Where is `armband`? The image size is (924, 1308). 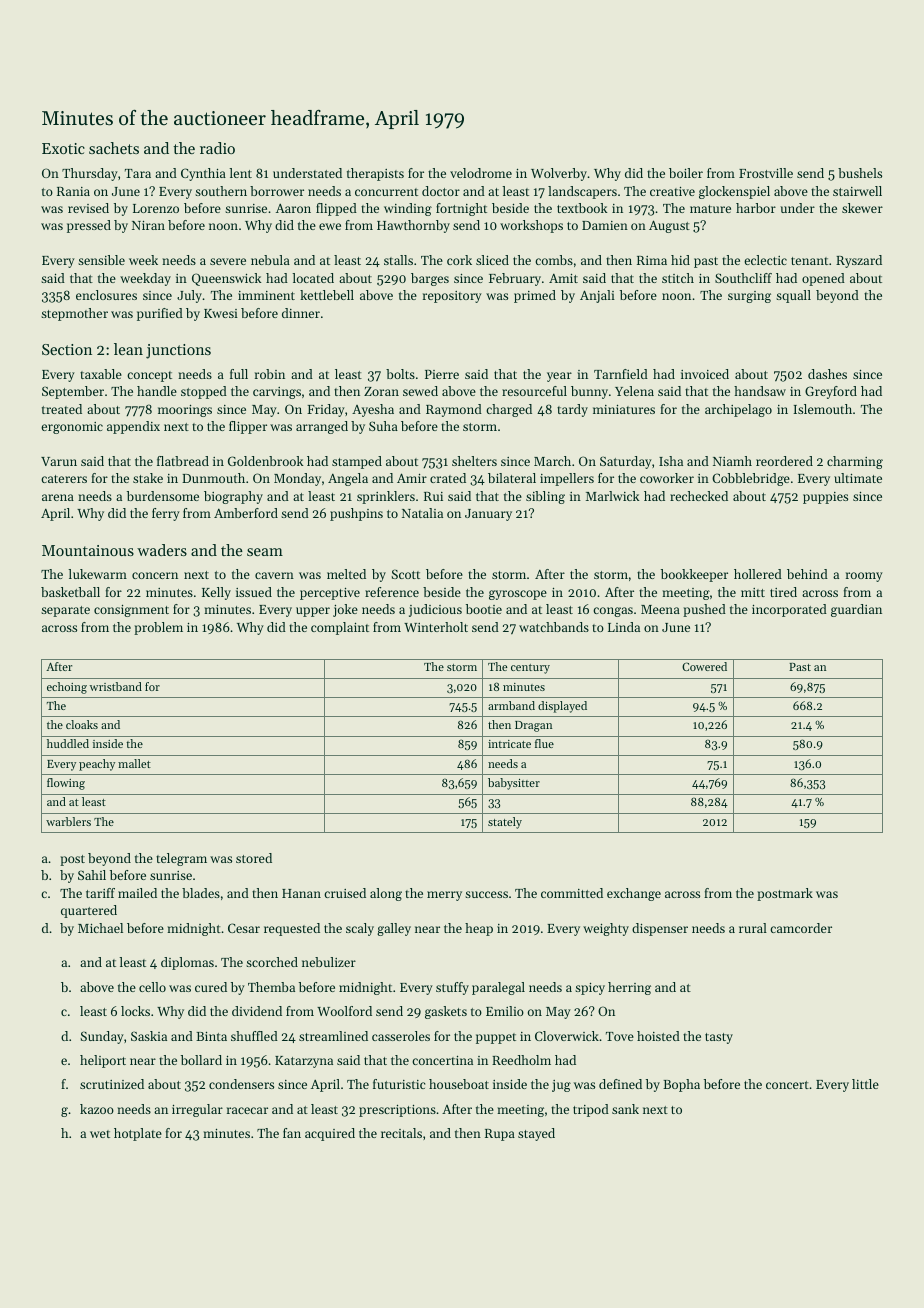 armband is located at coordinates (511, 705).
